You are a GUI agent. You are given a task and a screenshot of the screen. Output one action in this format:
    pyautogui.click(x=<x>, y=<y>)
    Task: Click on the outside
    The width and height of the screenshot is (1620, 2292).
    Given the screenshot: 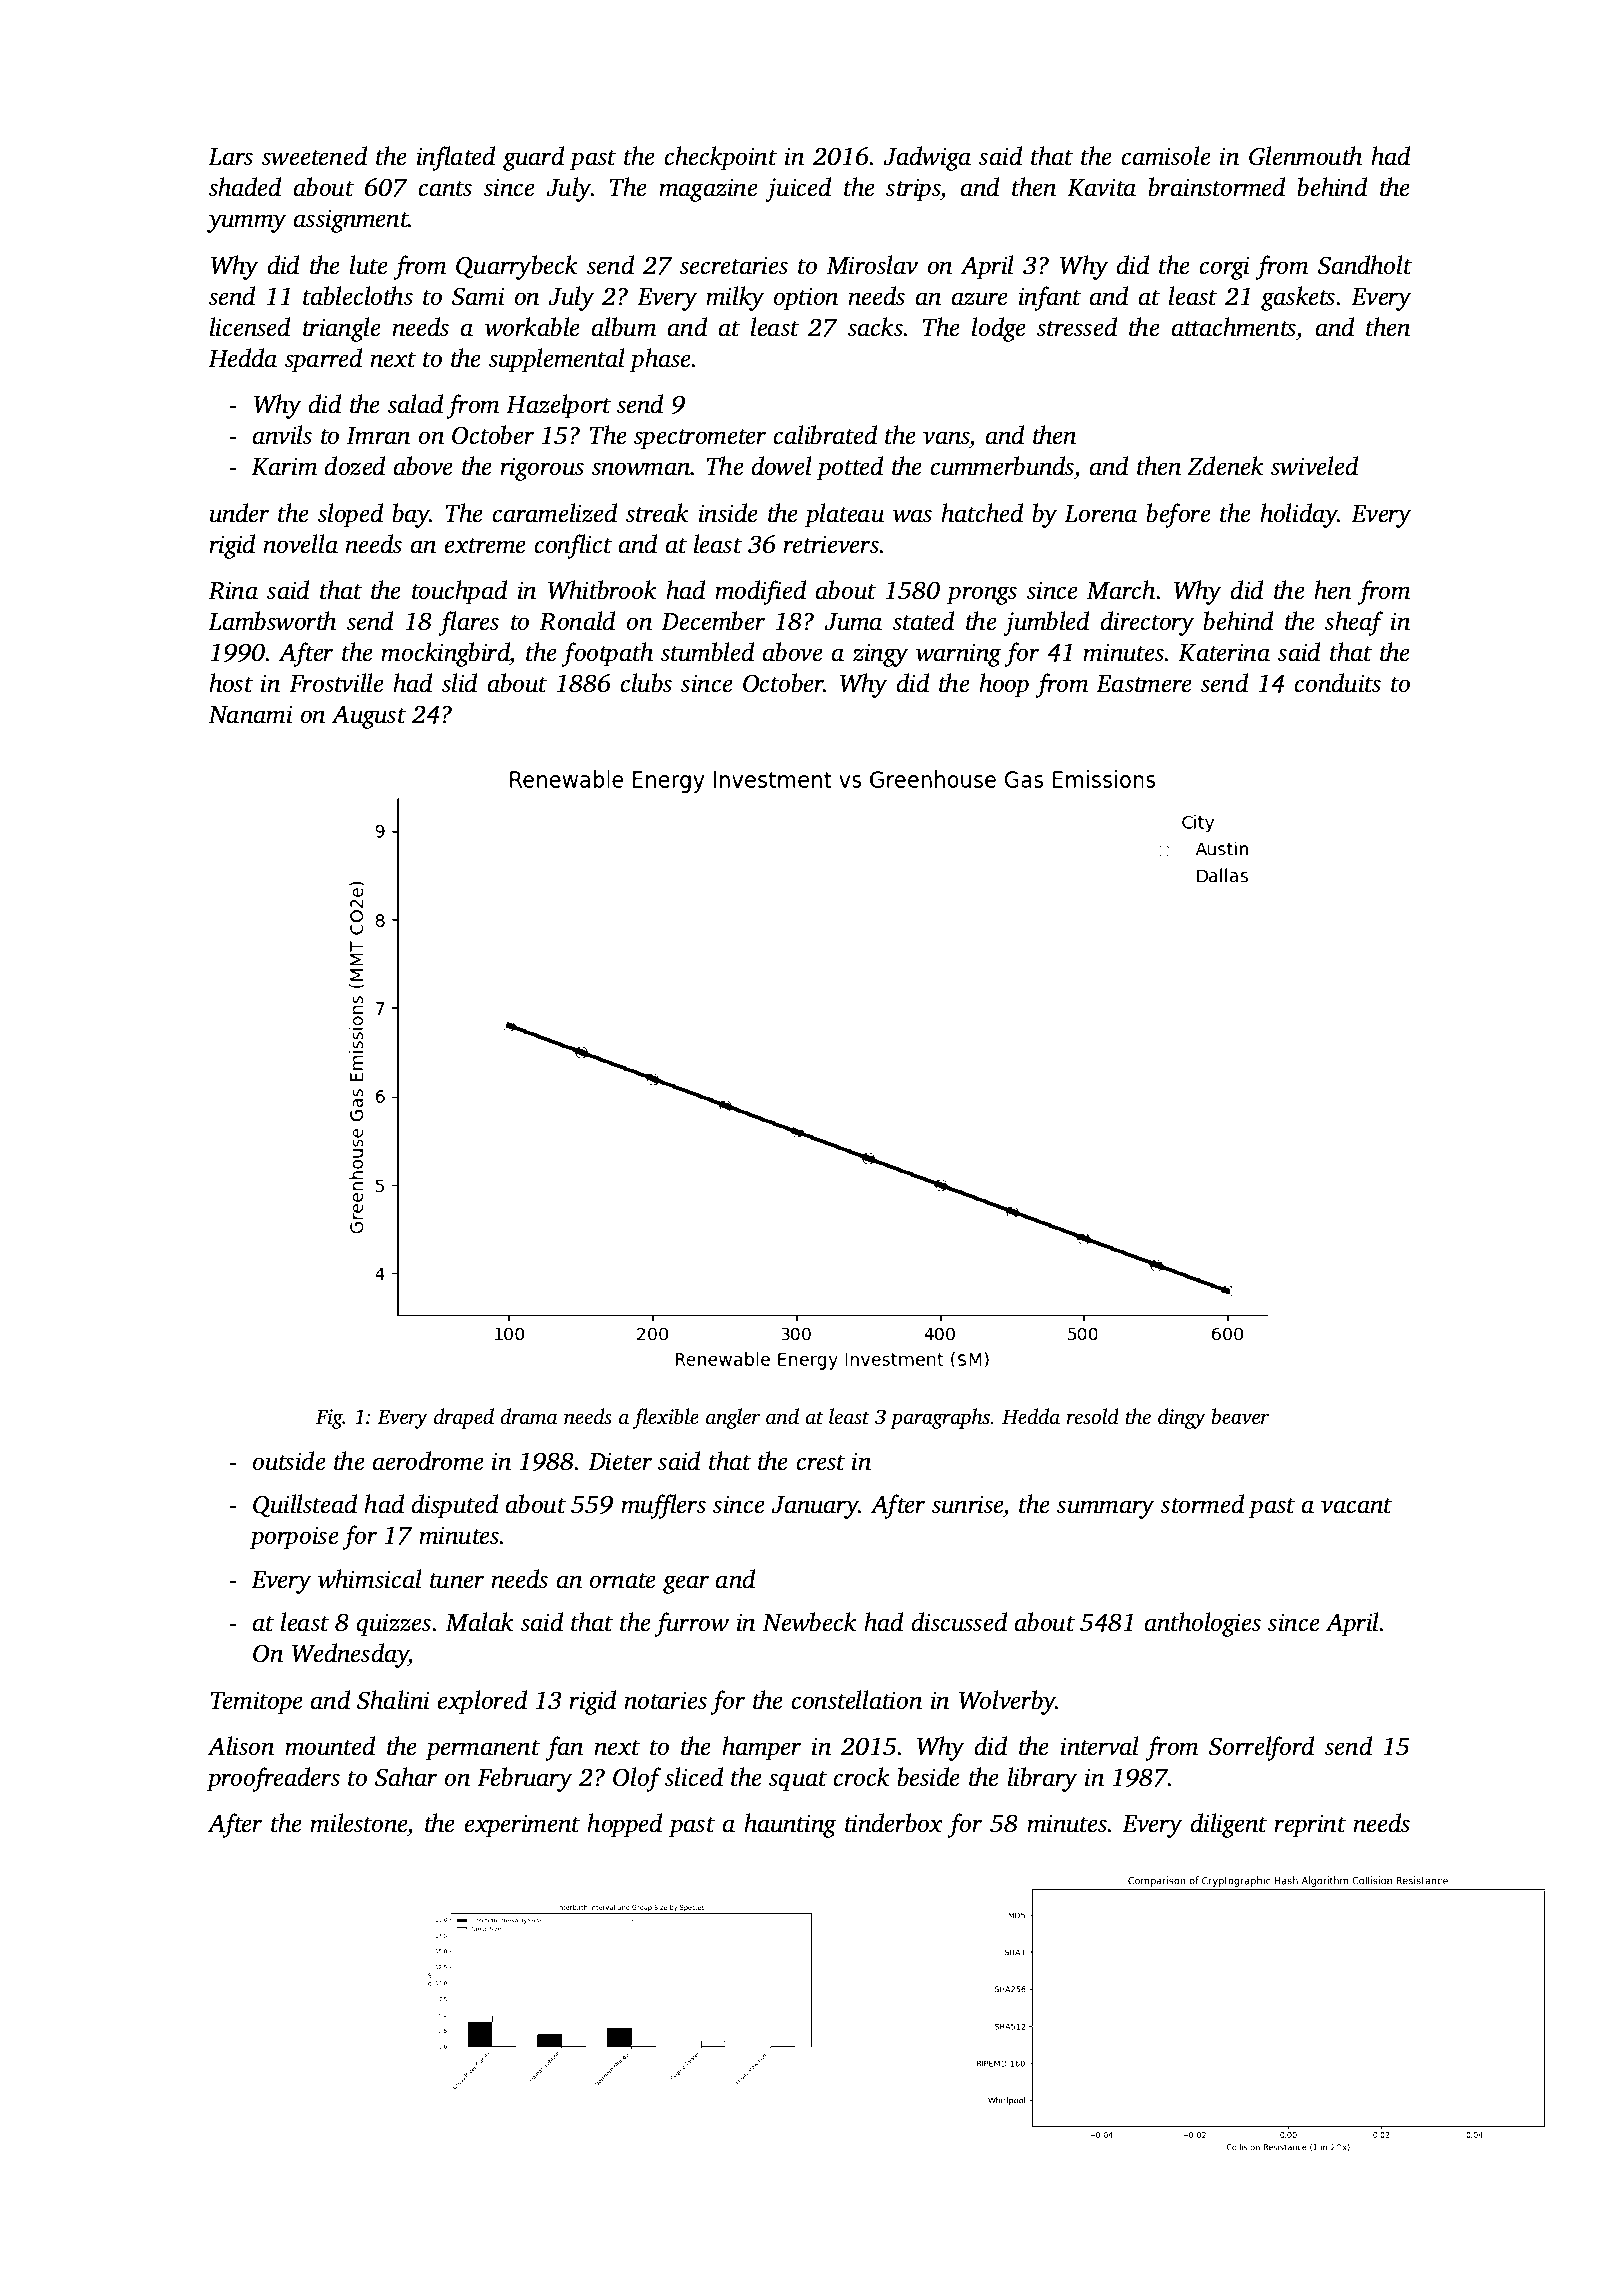 What is the action you would take?
    pyautogui.click(x=289, y=1461)
